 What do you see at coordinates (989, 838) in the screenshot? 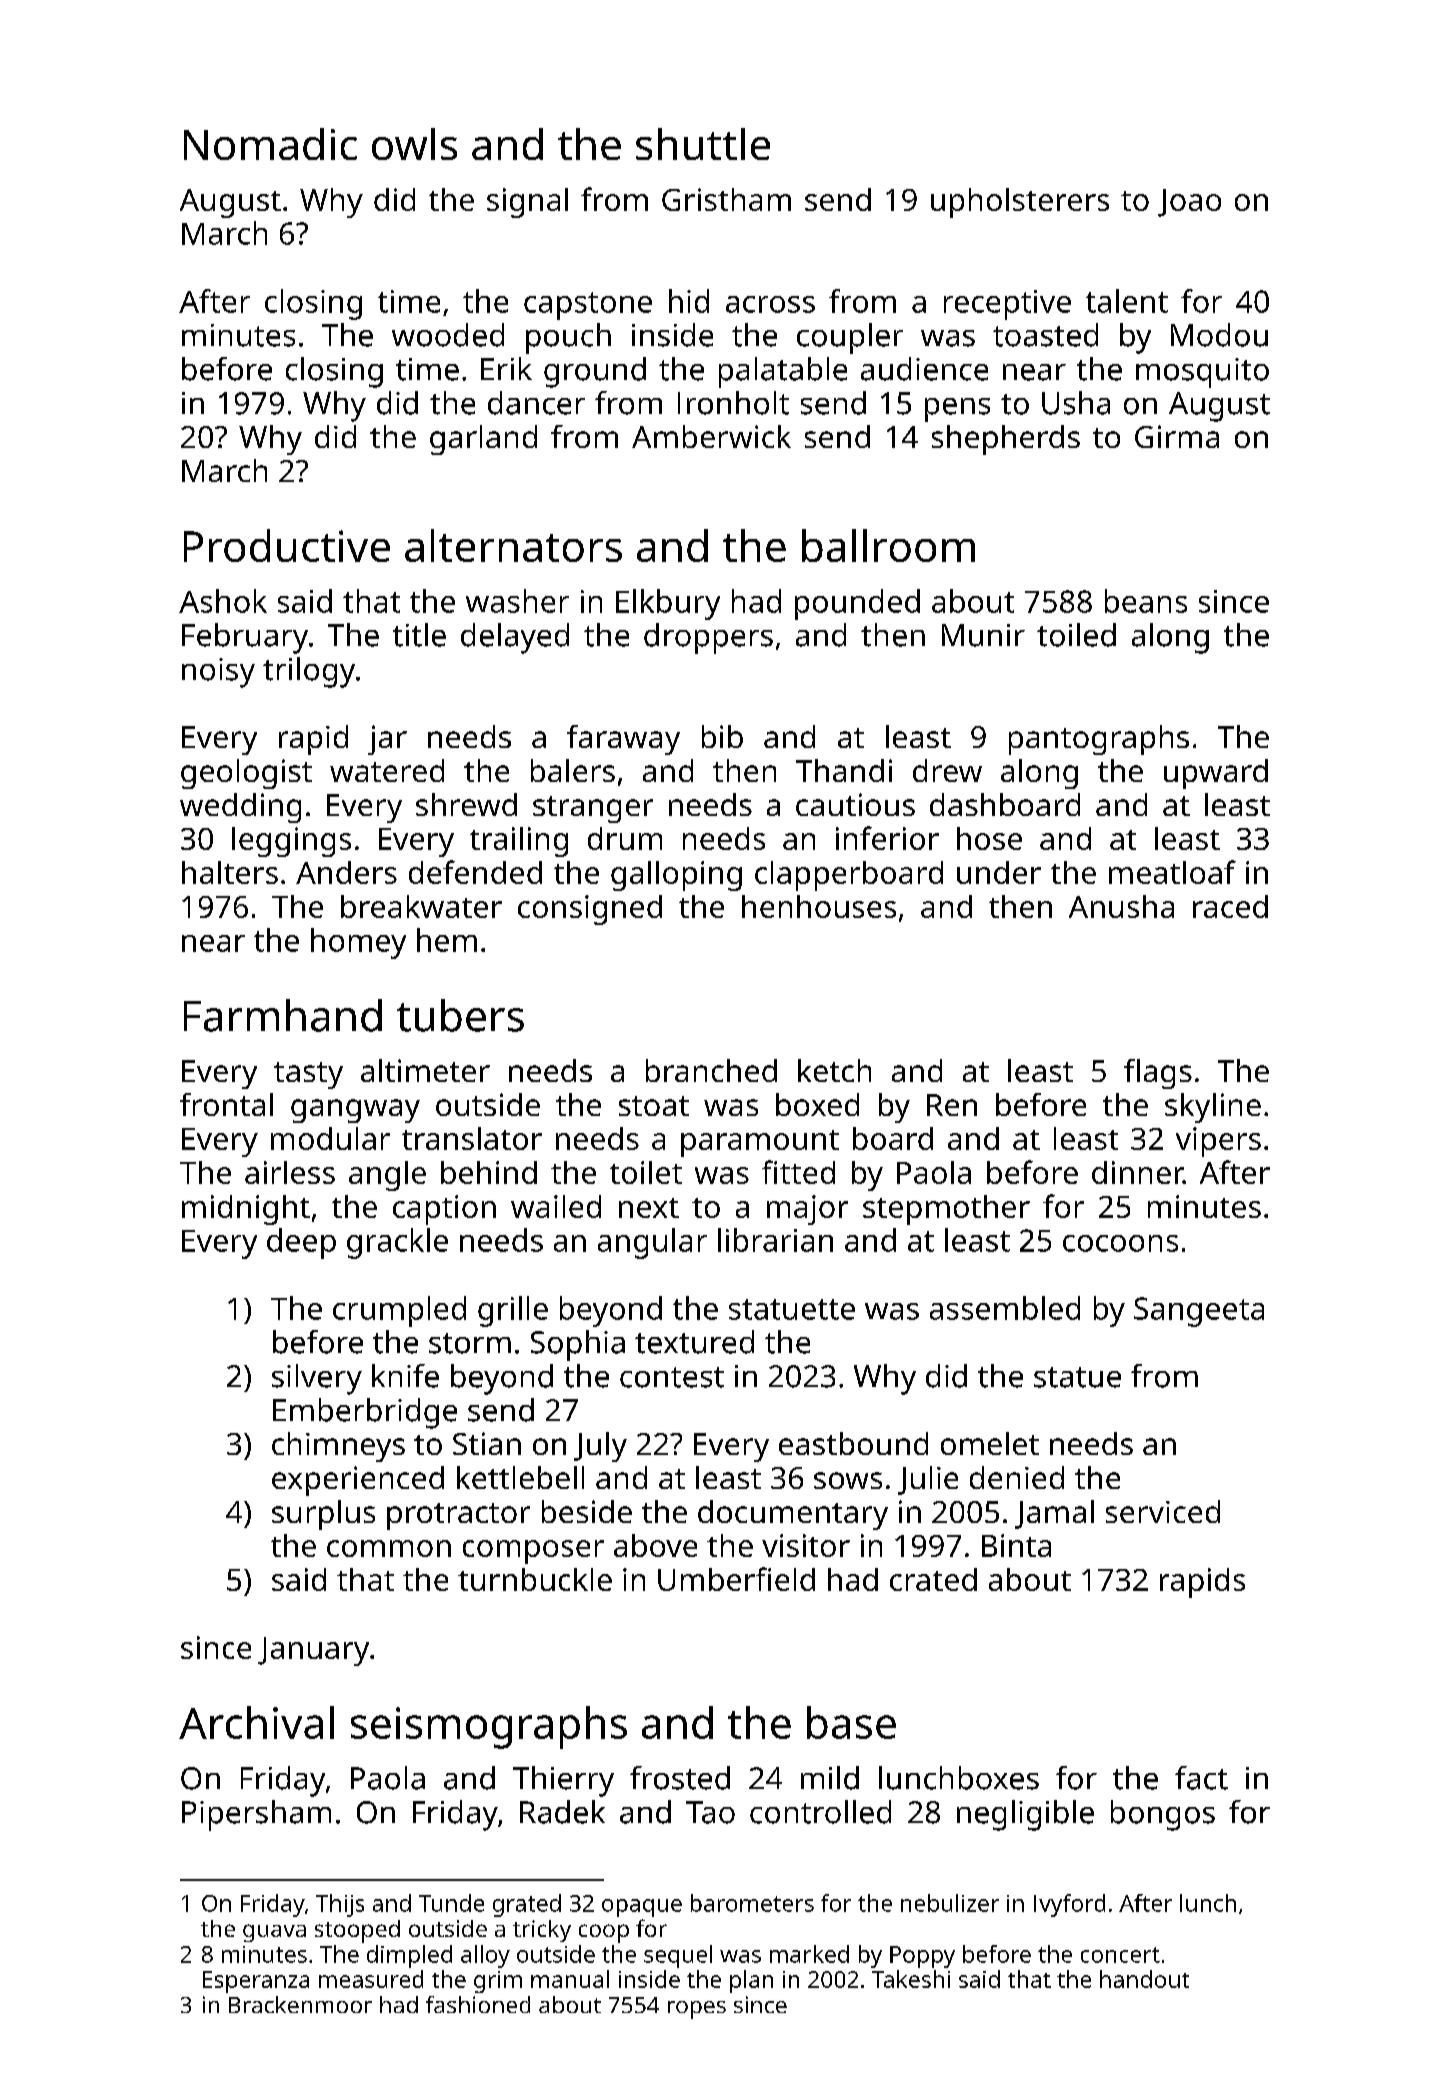
I see `hose` at bounding box center [989, 838].
